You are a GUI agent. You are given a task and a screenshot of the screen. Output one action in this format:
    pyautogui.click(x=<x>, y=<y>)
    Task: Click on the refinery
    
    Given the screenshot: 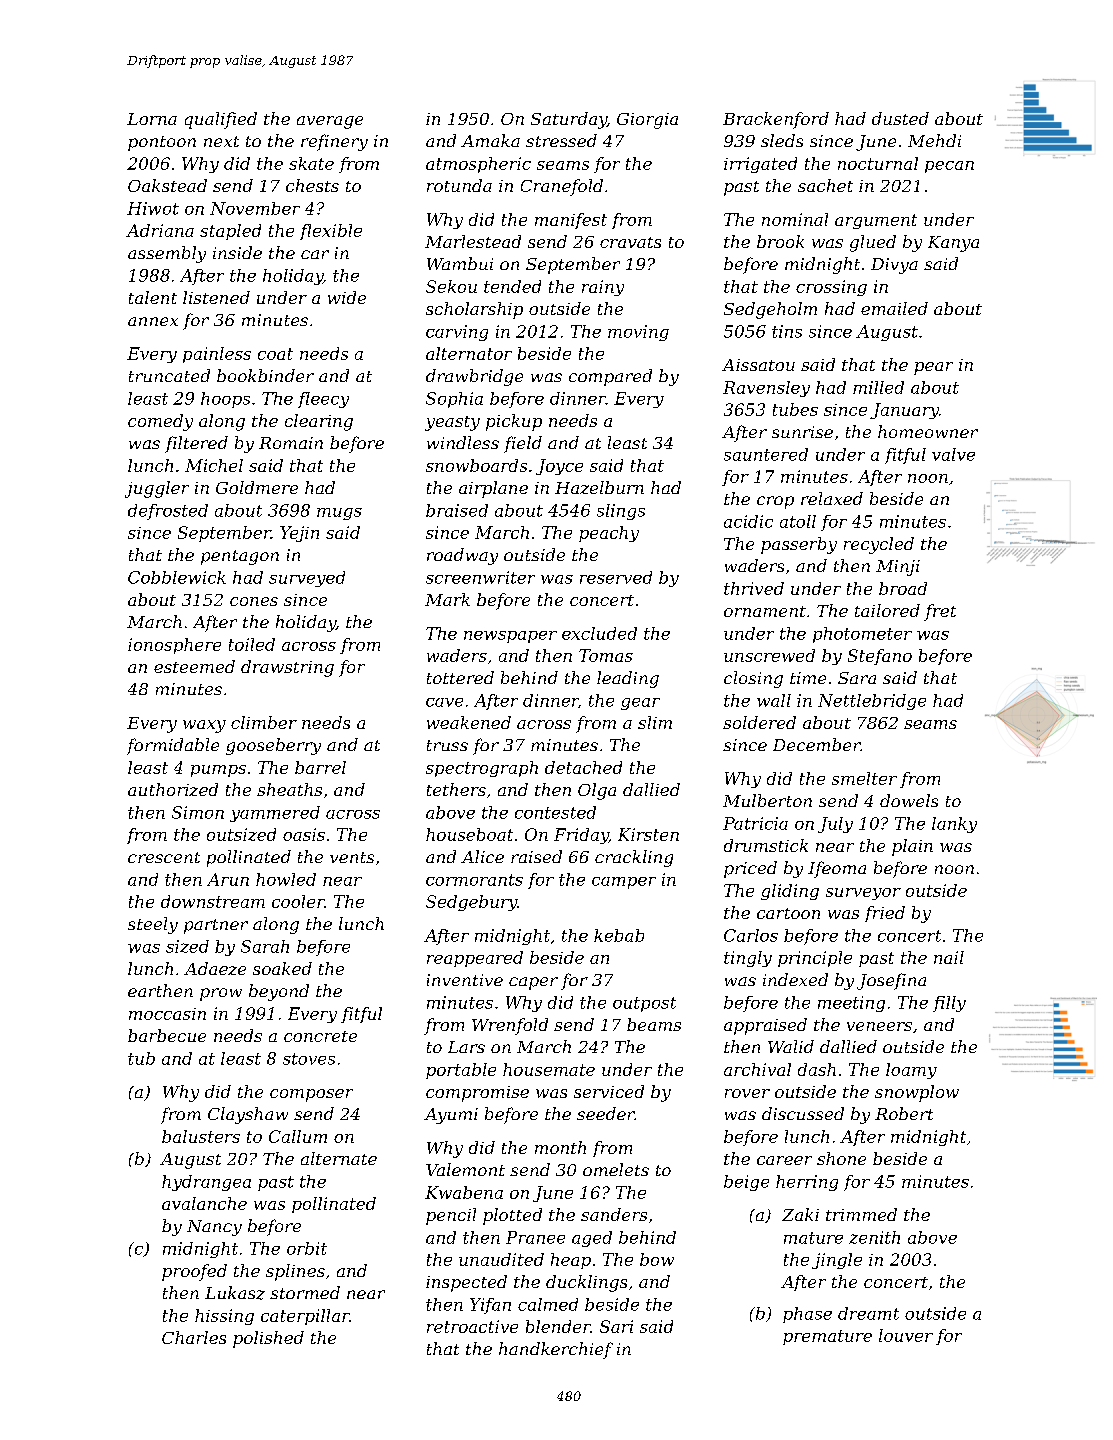 What is the action you would take?
    pyautogui.click(x=334, y=142)
